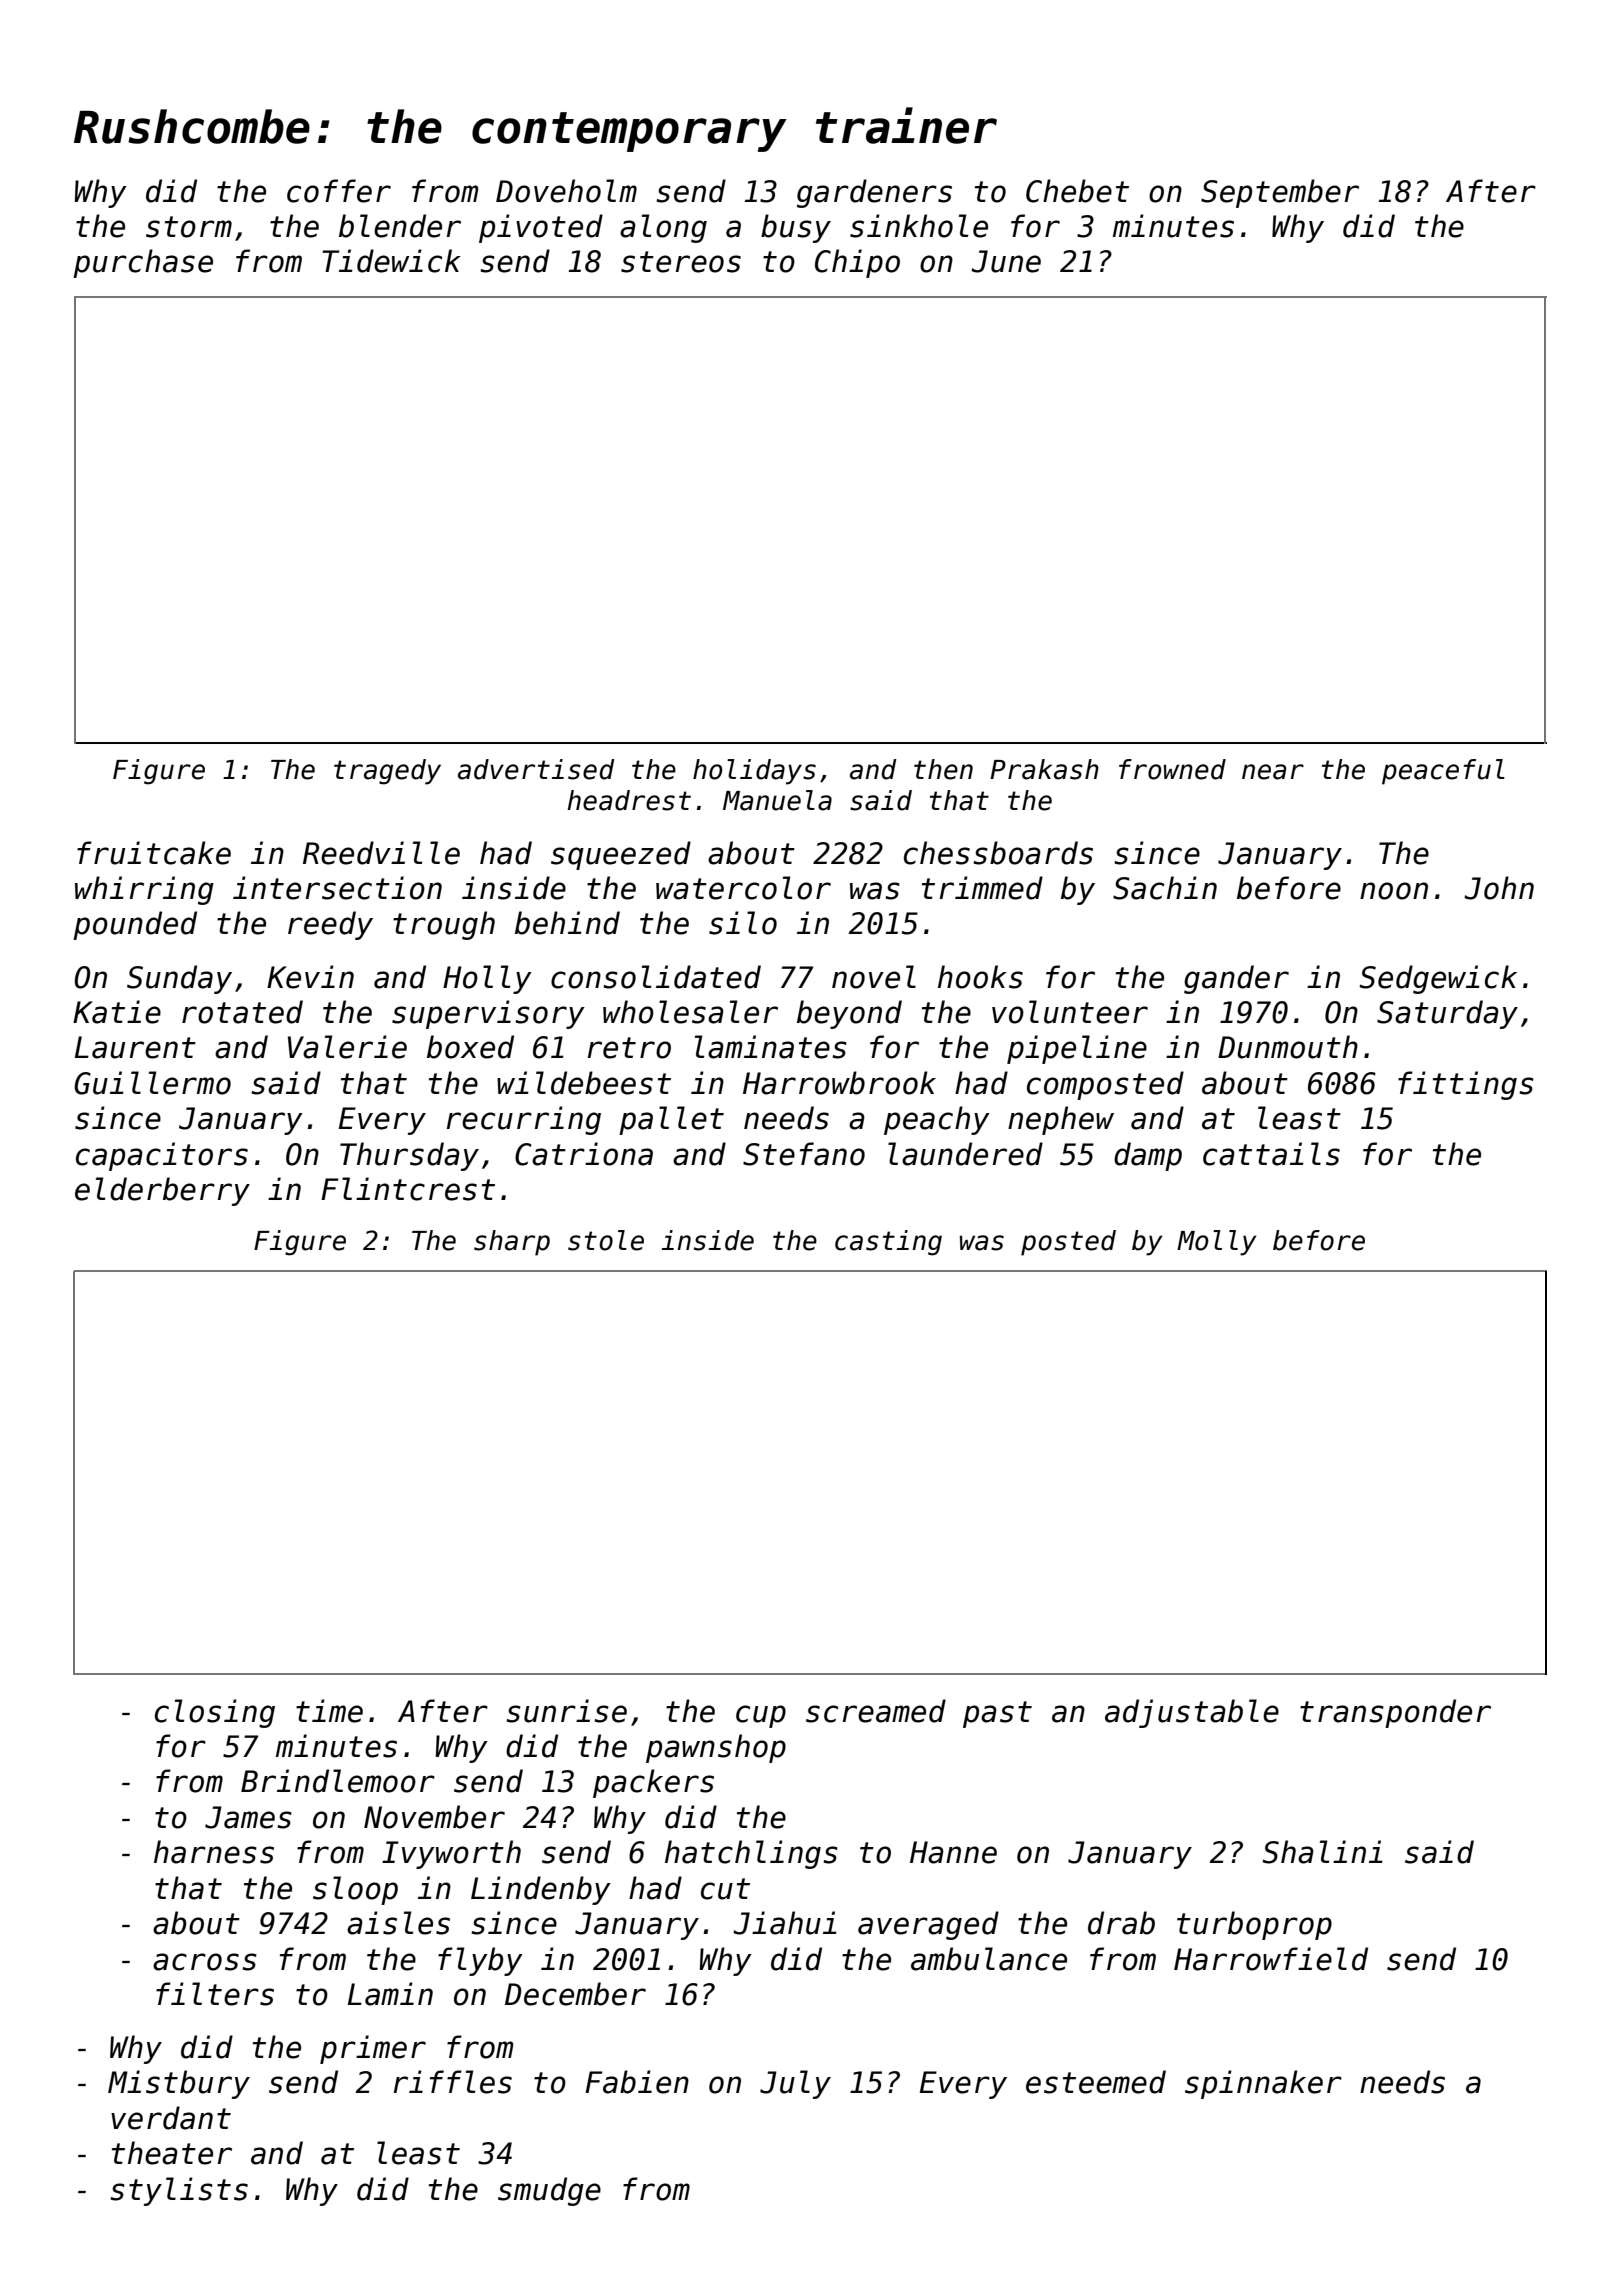 The width and height of the image is (1620, 2292). What do you see at coordinates (339, 191) in the image?
I see `coffer` at bounding box center [339, 191].
